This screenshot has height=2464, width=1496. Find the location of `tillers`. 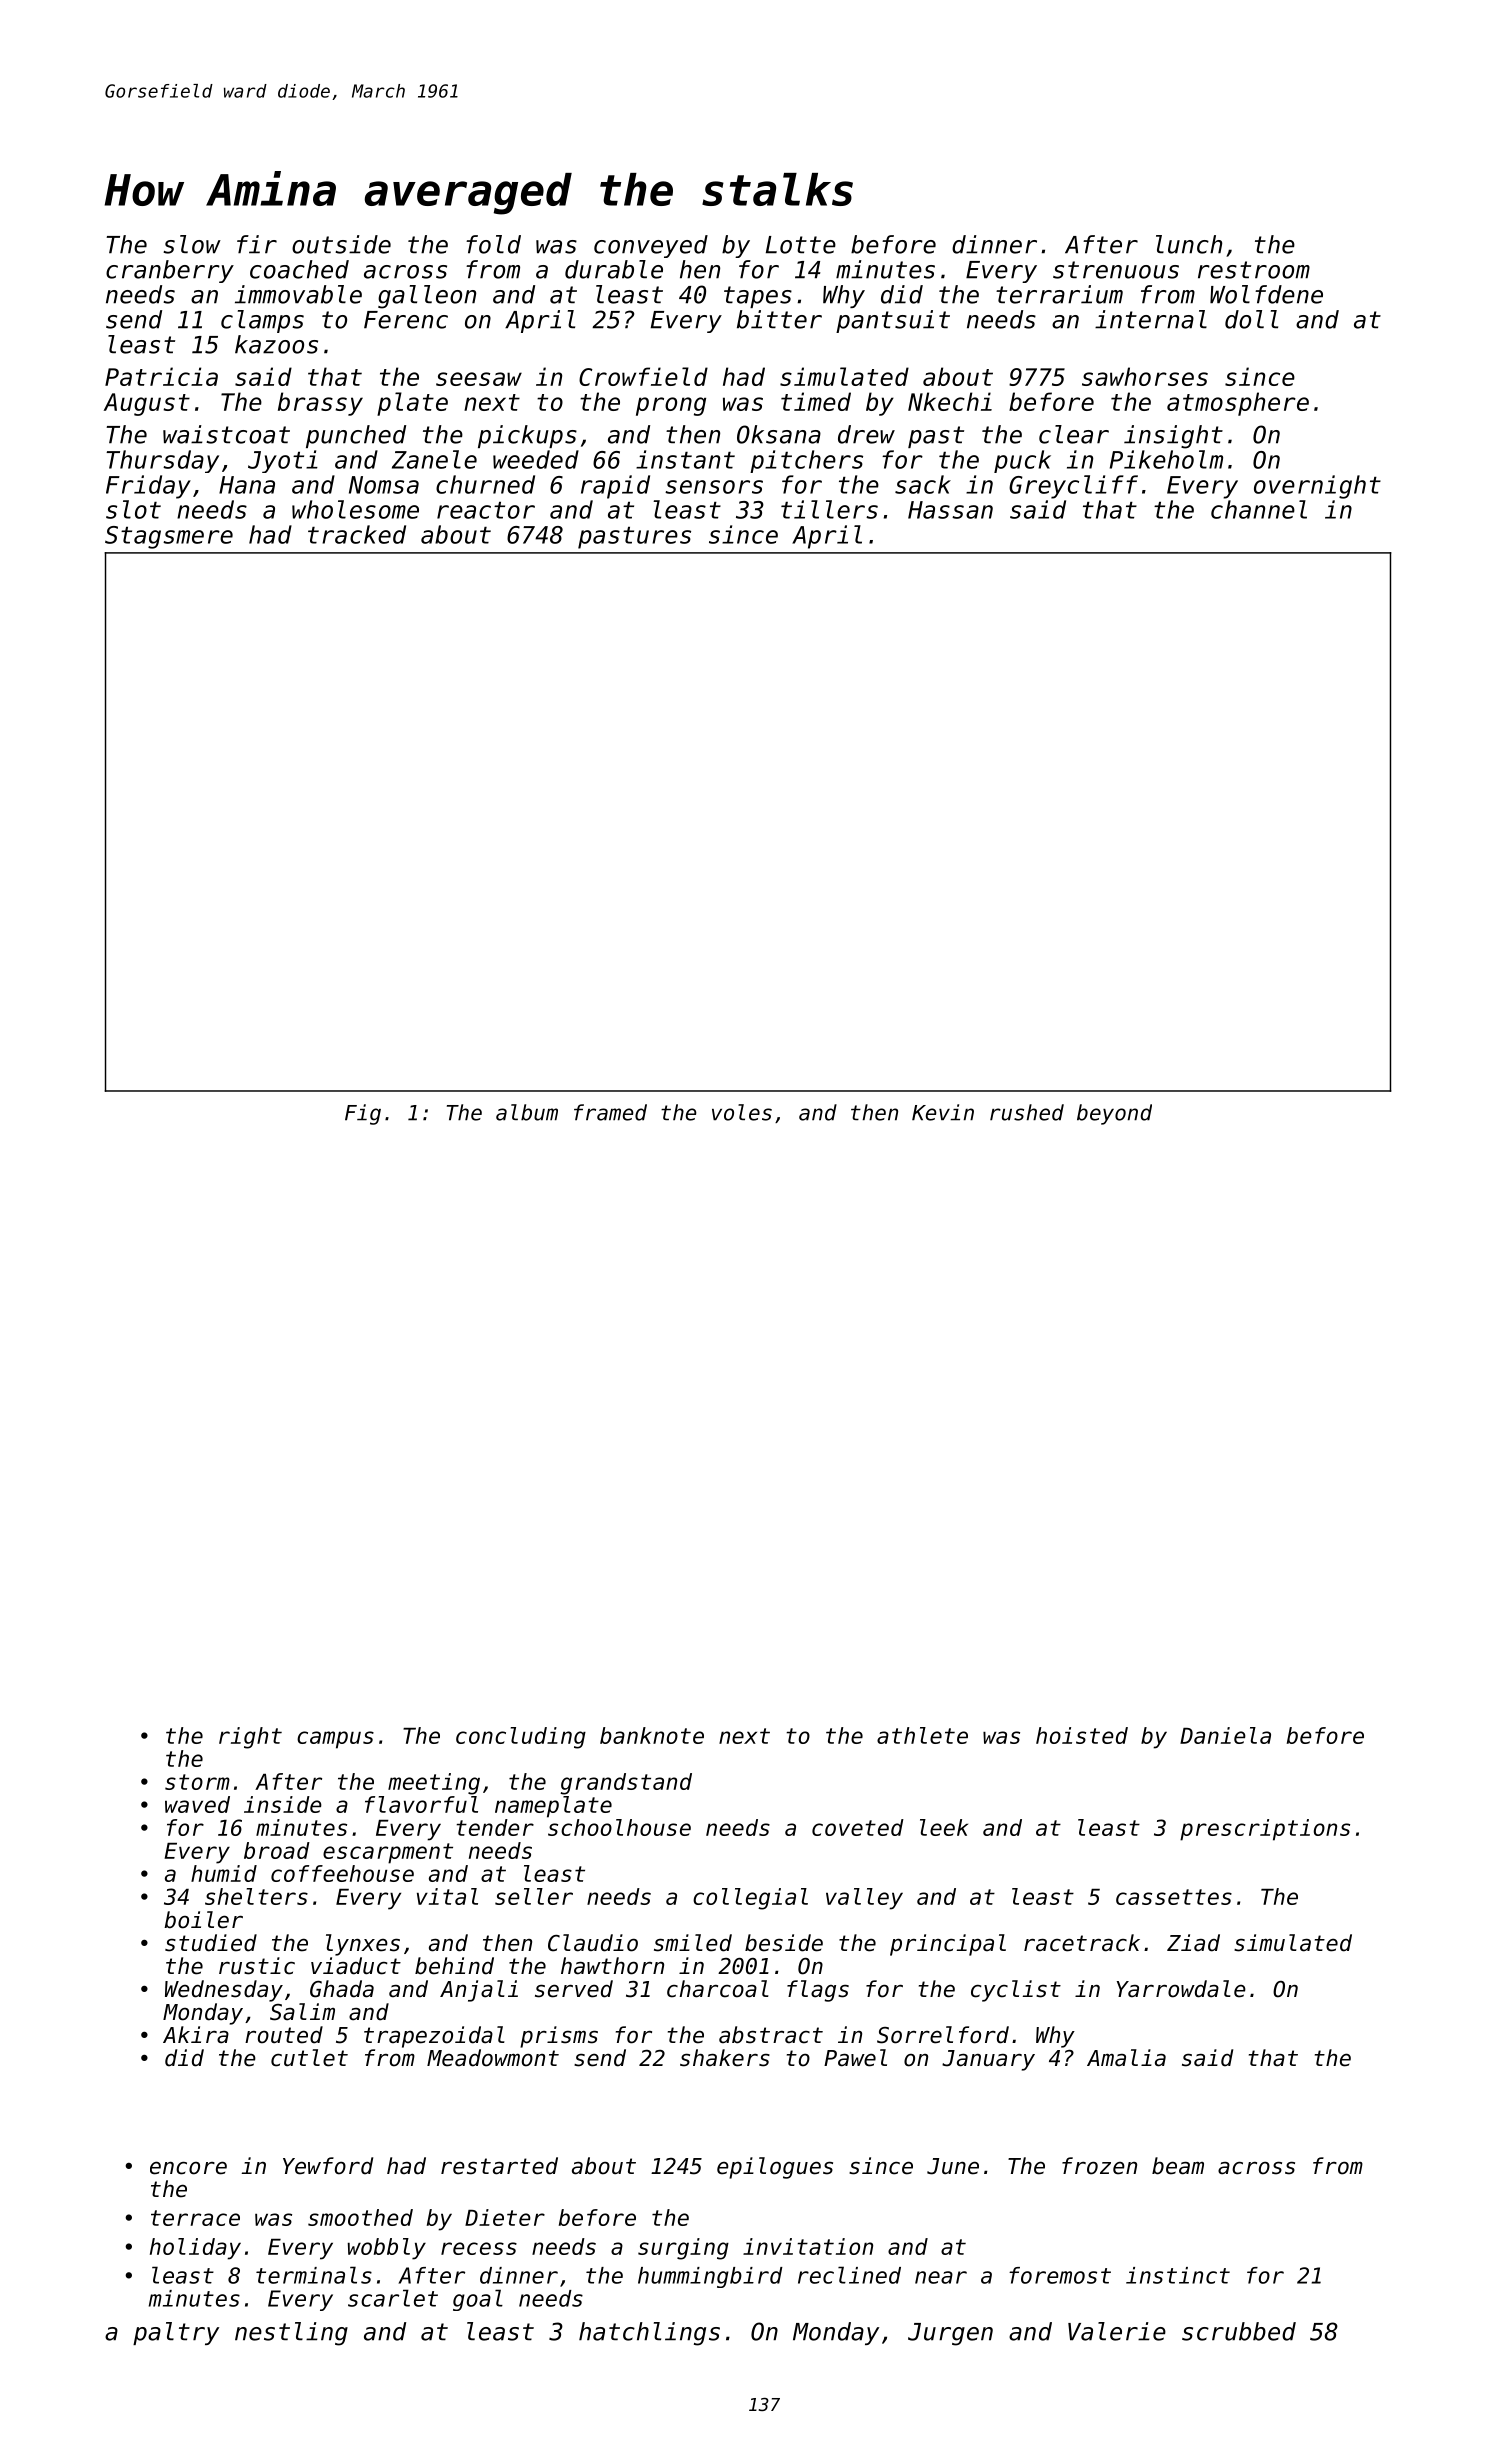

tillers is located at coordinates (829, 509).
